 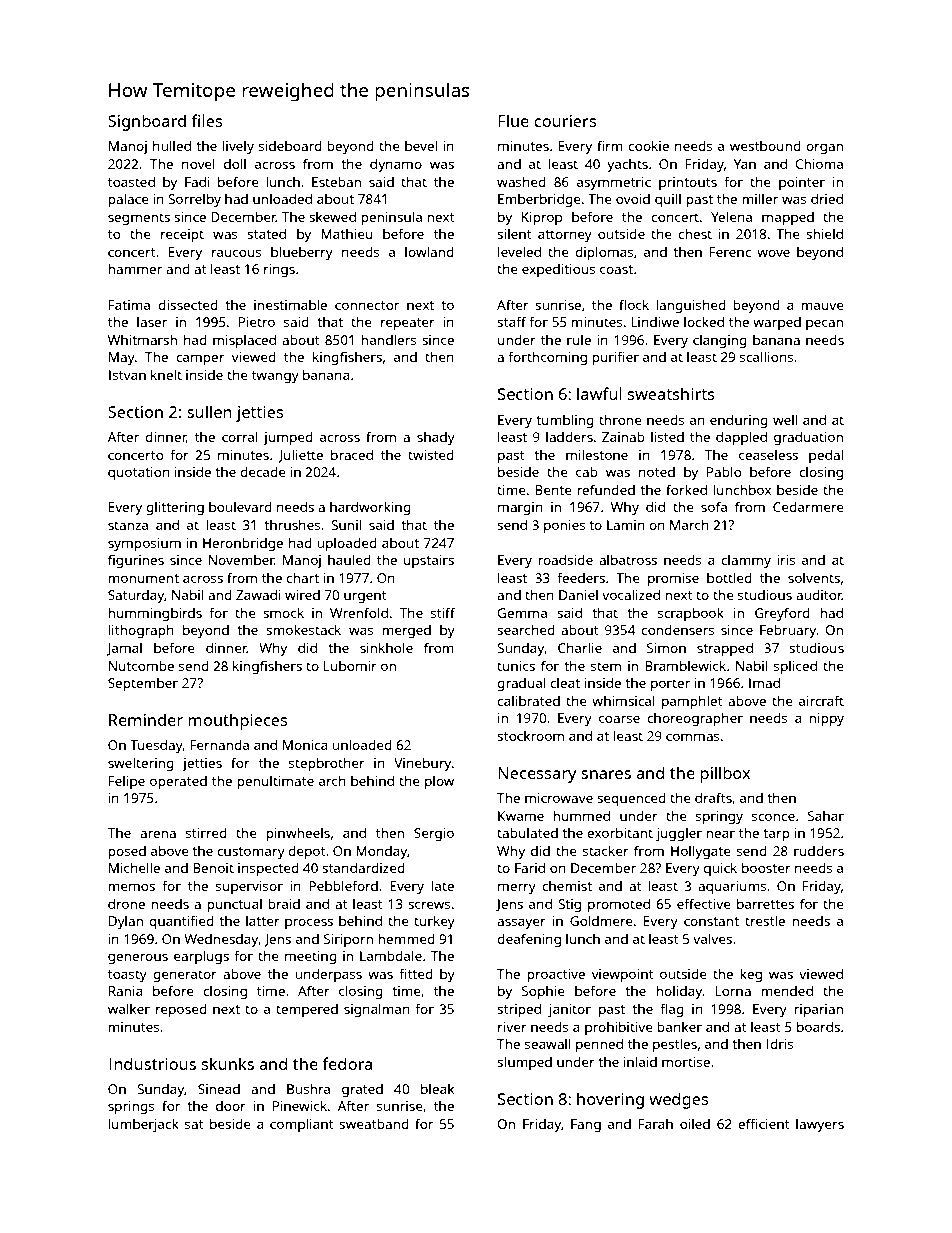 What do you see at coordinates (685, 665) in the document?
I see `Bramblewick` at bounding box center [685, 665].
